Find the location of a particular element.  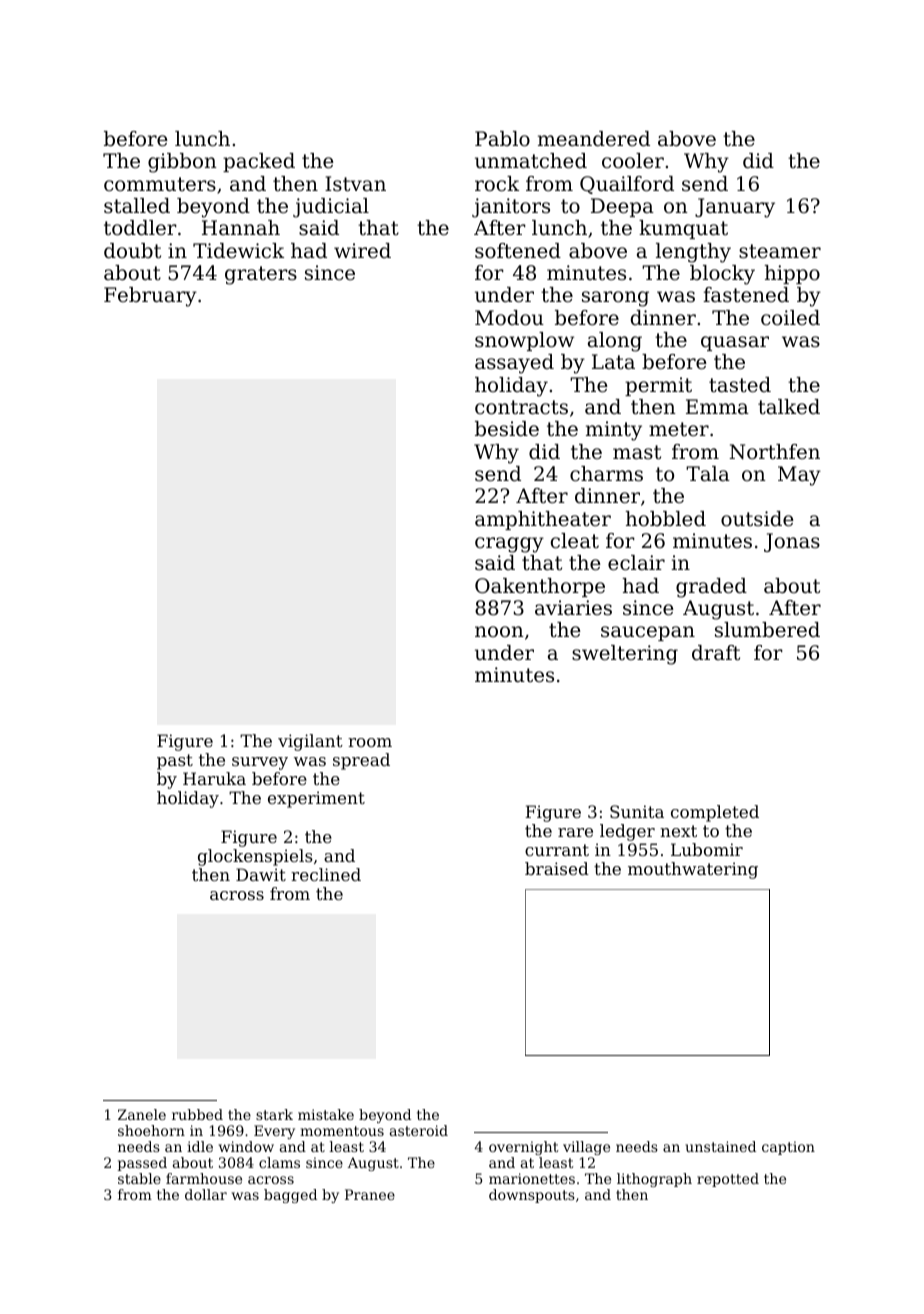

caption is located at coordinates (788, 1148).
